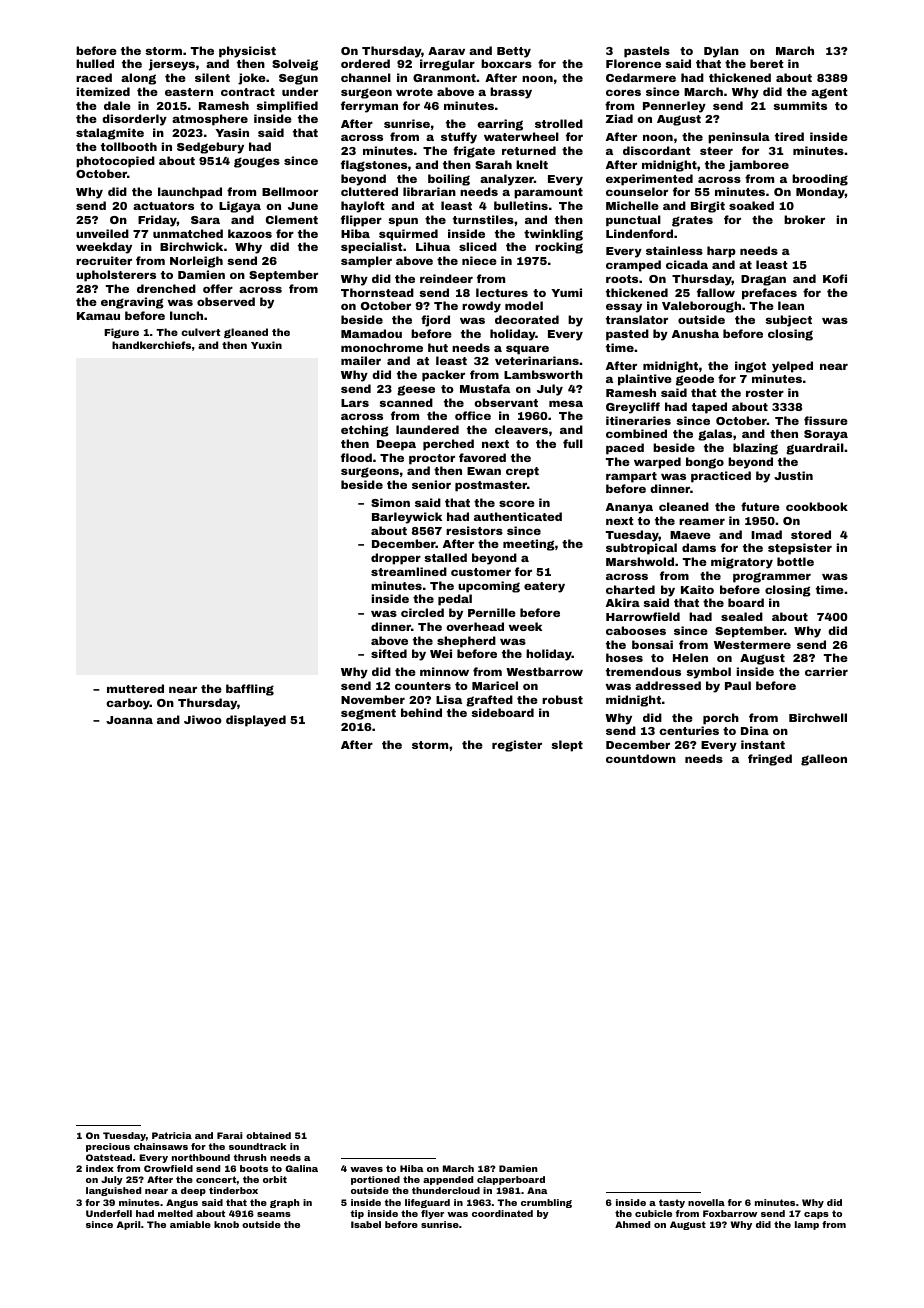 The height and width of the page is (1308, 924). Describe the element at coordinates (414, 92) in the page. I see `wrote` at that location.
